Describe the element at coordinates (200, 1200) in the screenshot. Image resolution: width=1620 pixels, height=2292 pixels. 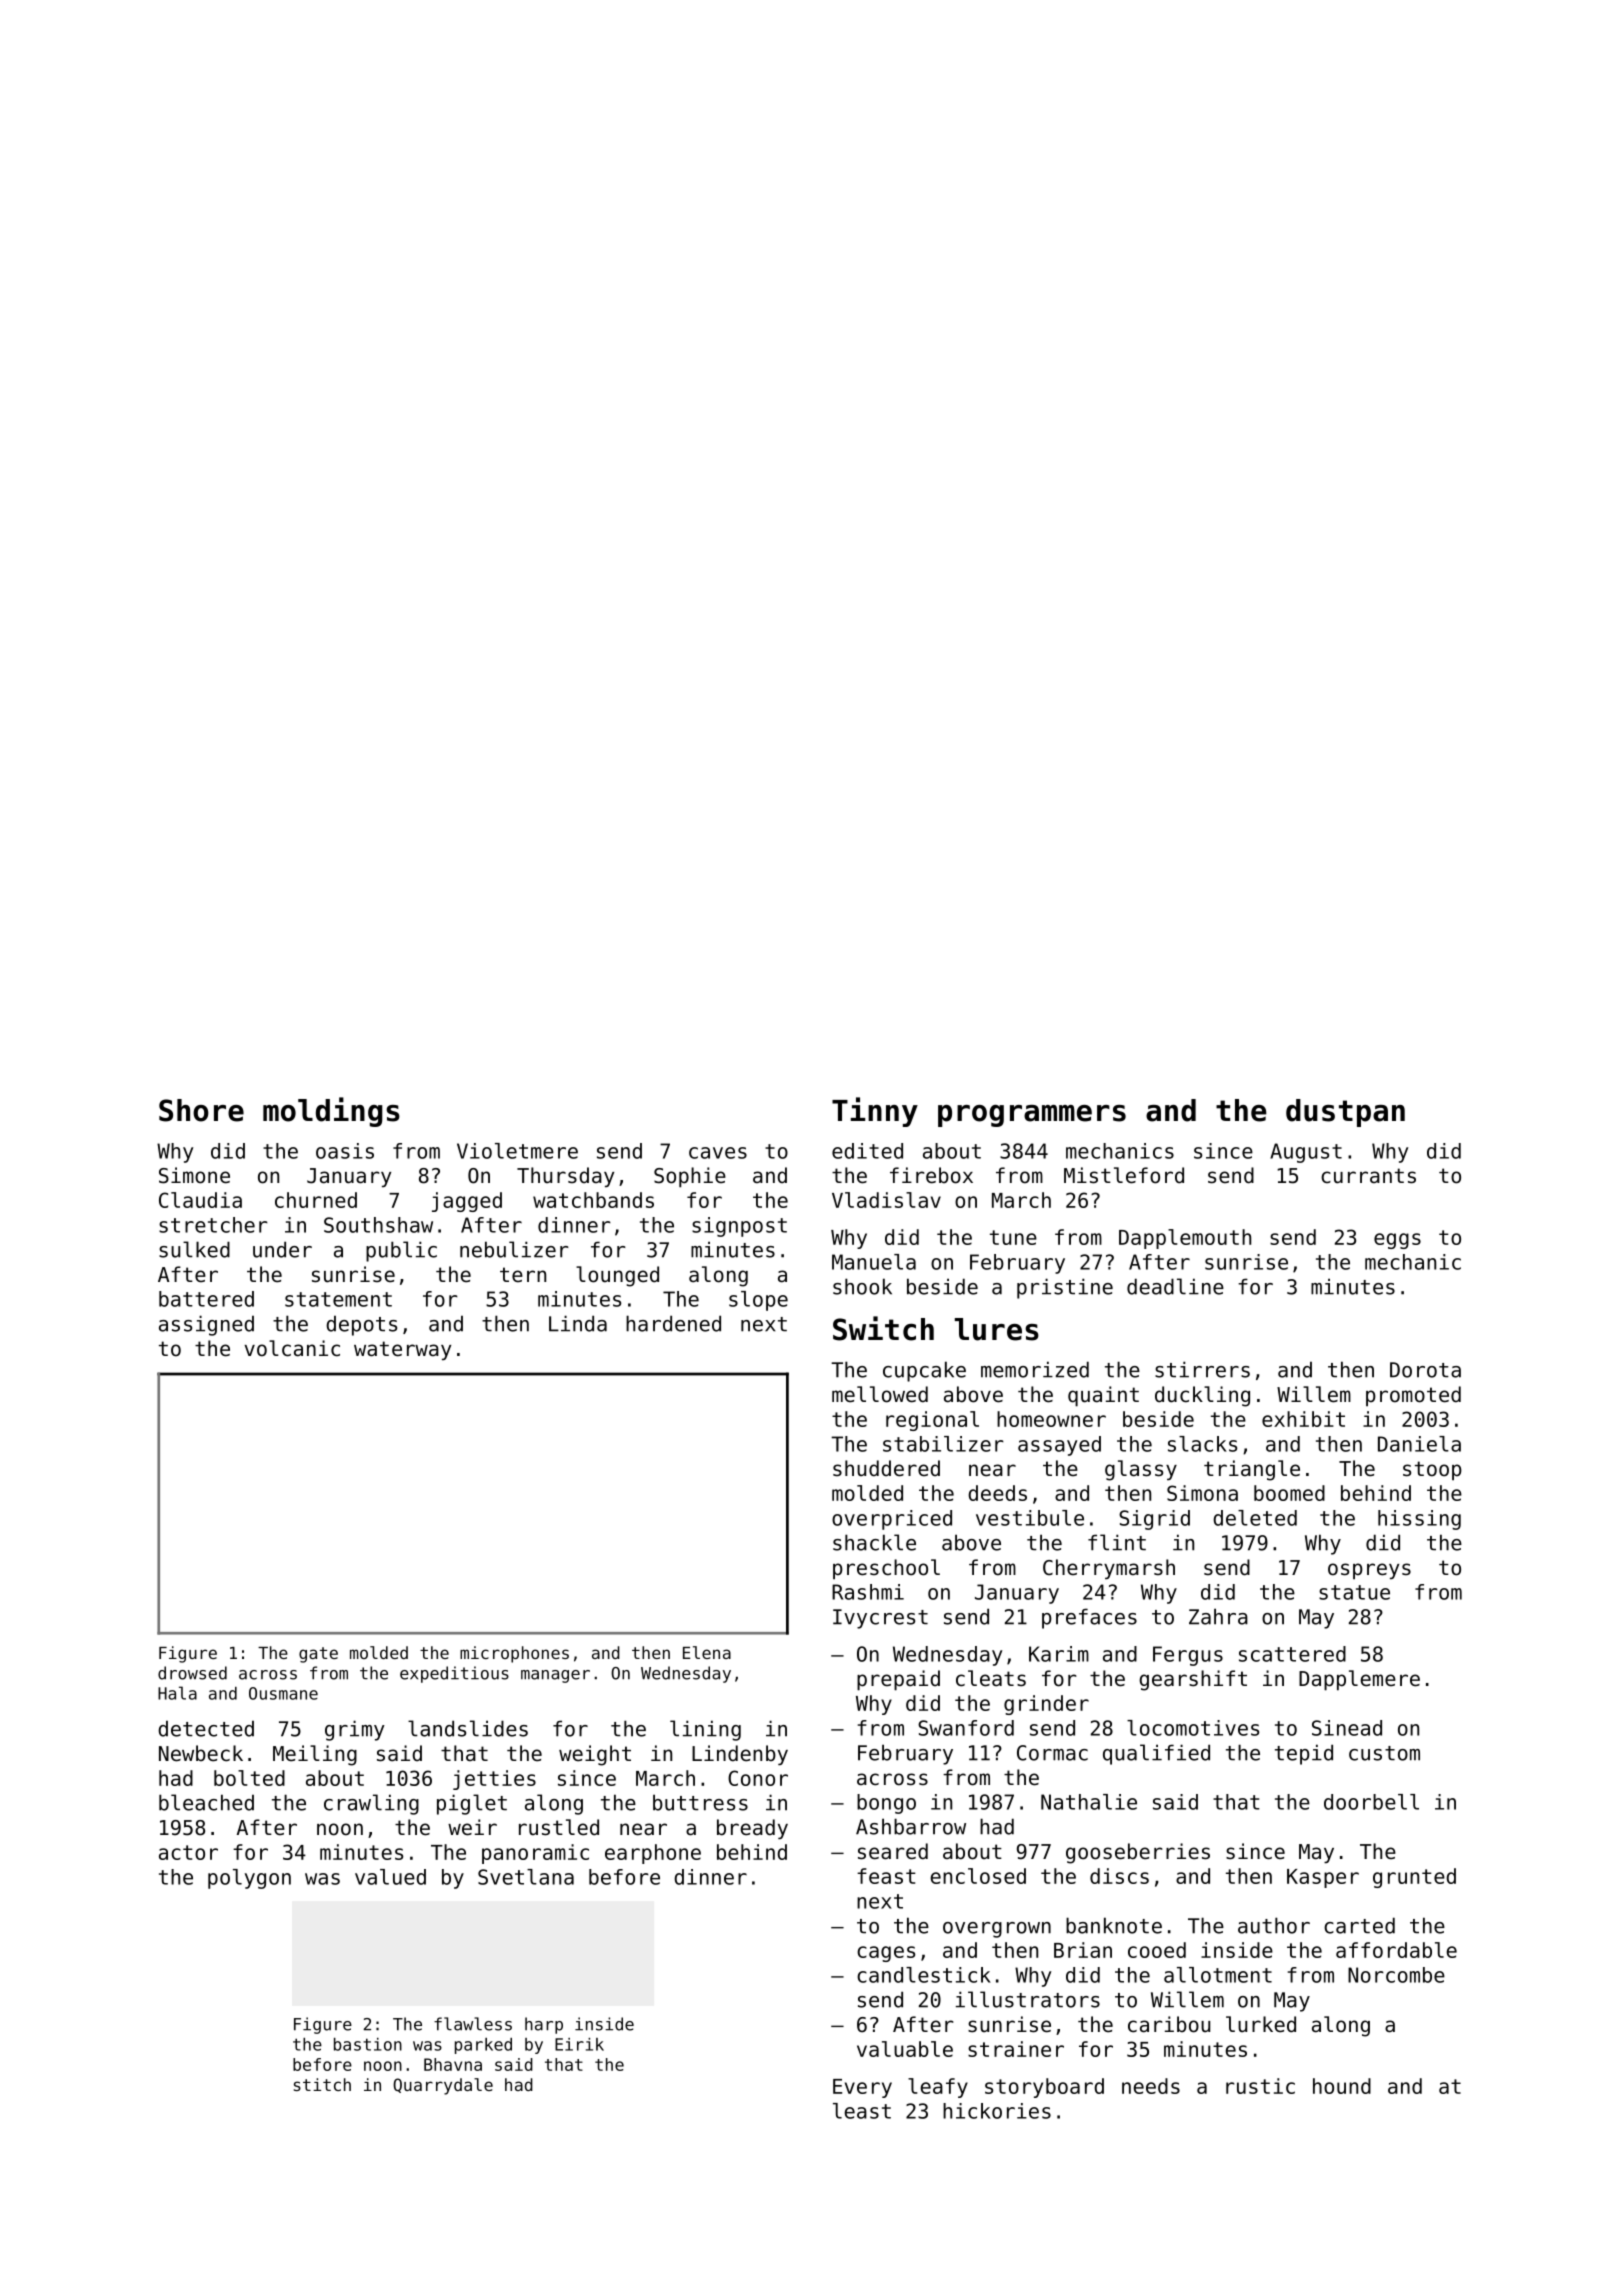
I see `Claudia` at that location.
